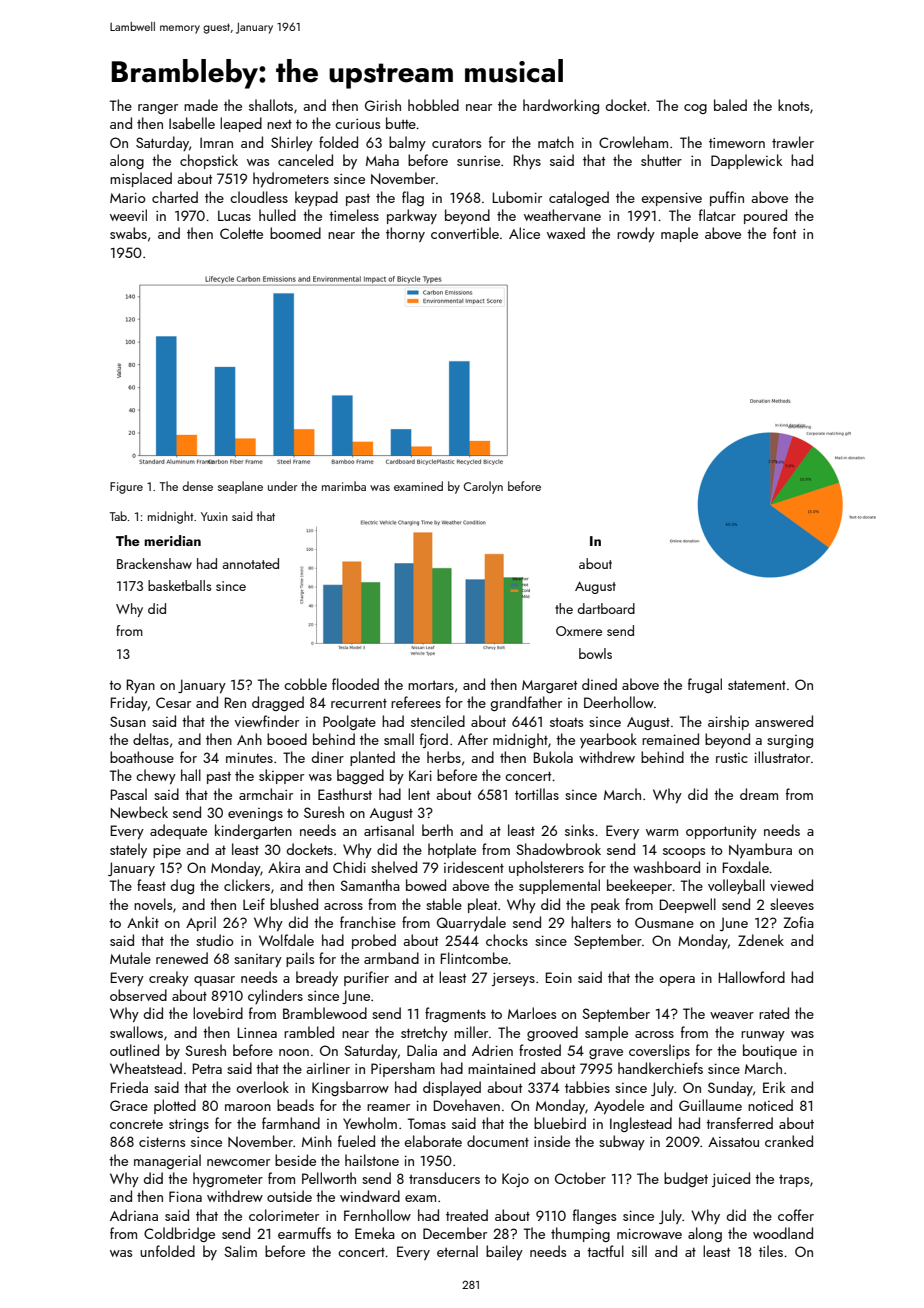  What do you see at coordinates (465, 233) in the image?
I see `convertible` at bounding box center [465, 233].
